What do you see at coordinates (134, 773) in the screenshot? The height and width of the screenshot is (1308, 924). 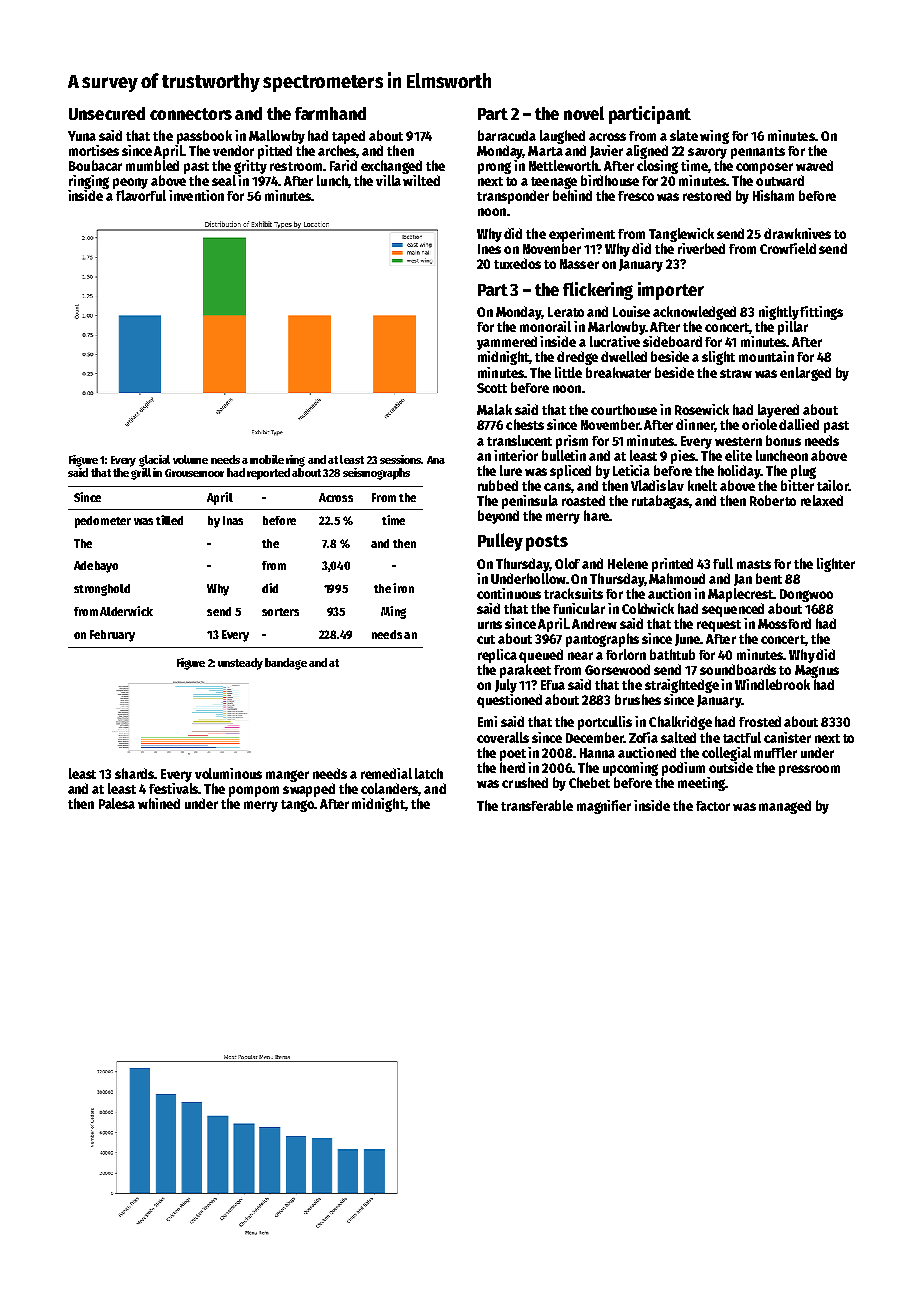 I see `shards` at bounding box center [134, 773].
